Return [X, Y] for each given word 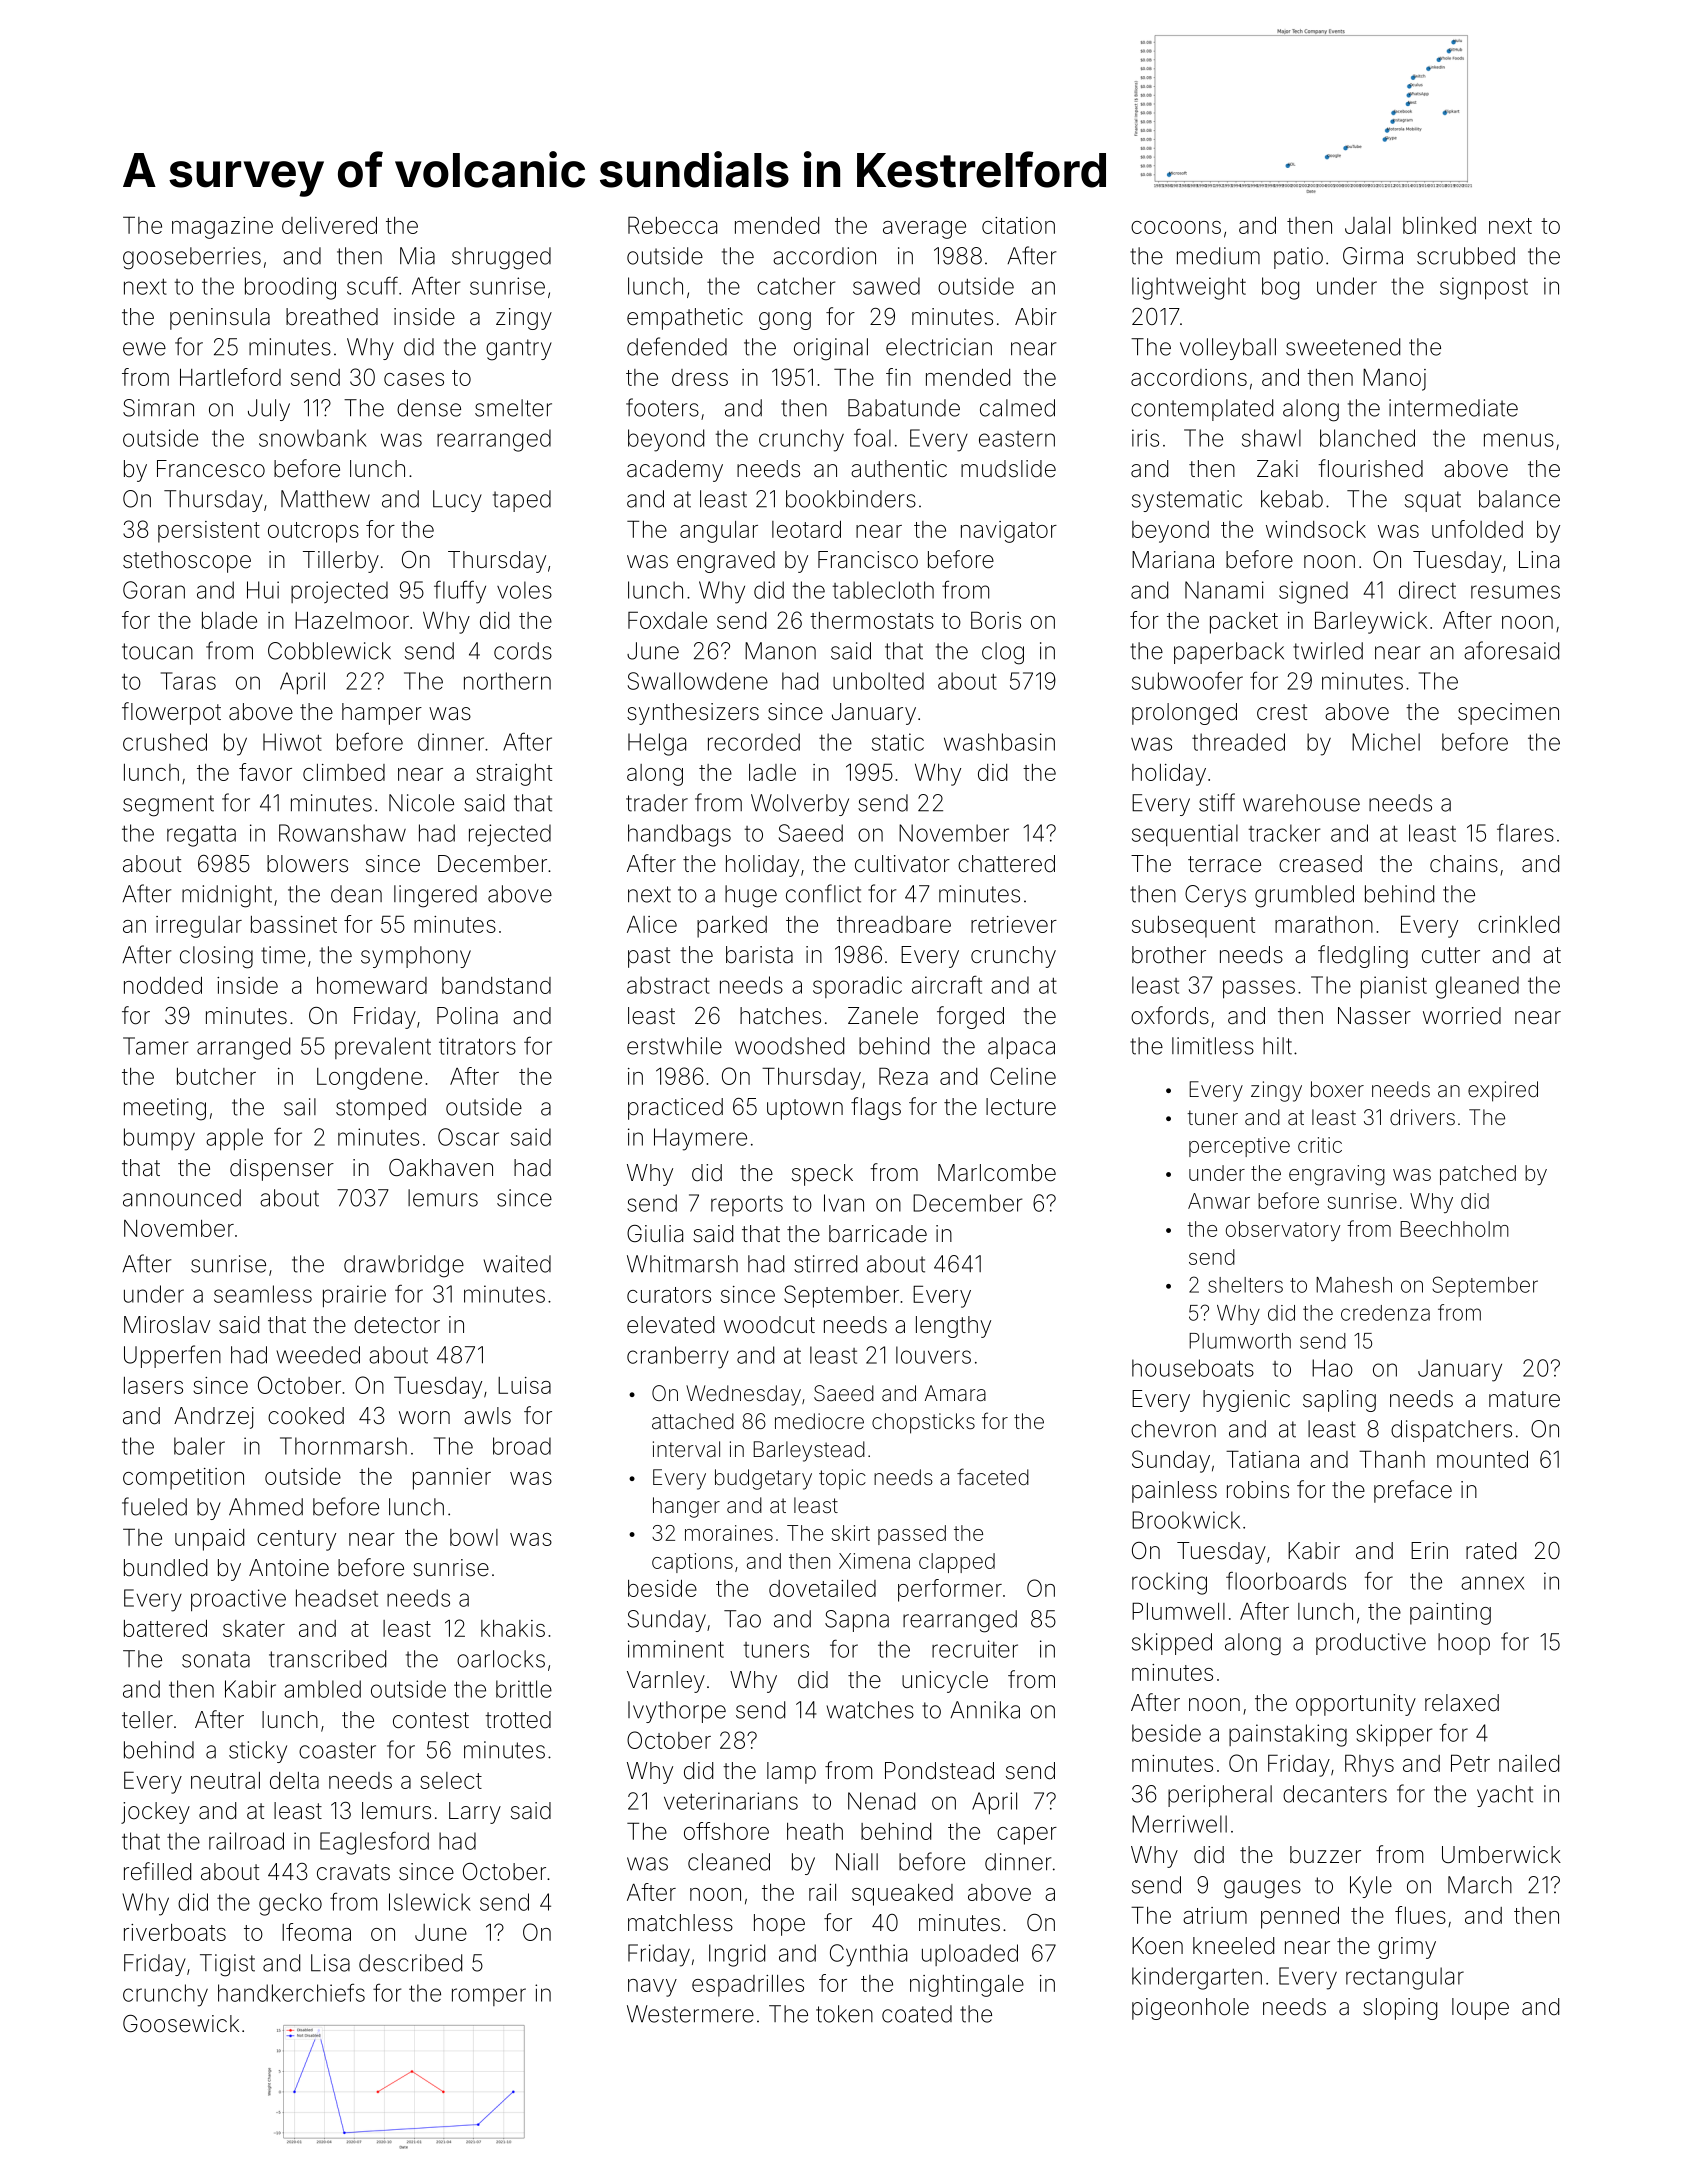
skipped [1172, 1644]
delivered [329, 225]
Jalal [1367, 225]
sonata [216, 1659]
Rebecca [672, 225]
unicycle [945, 1682]
